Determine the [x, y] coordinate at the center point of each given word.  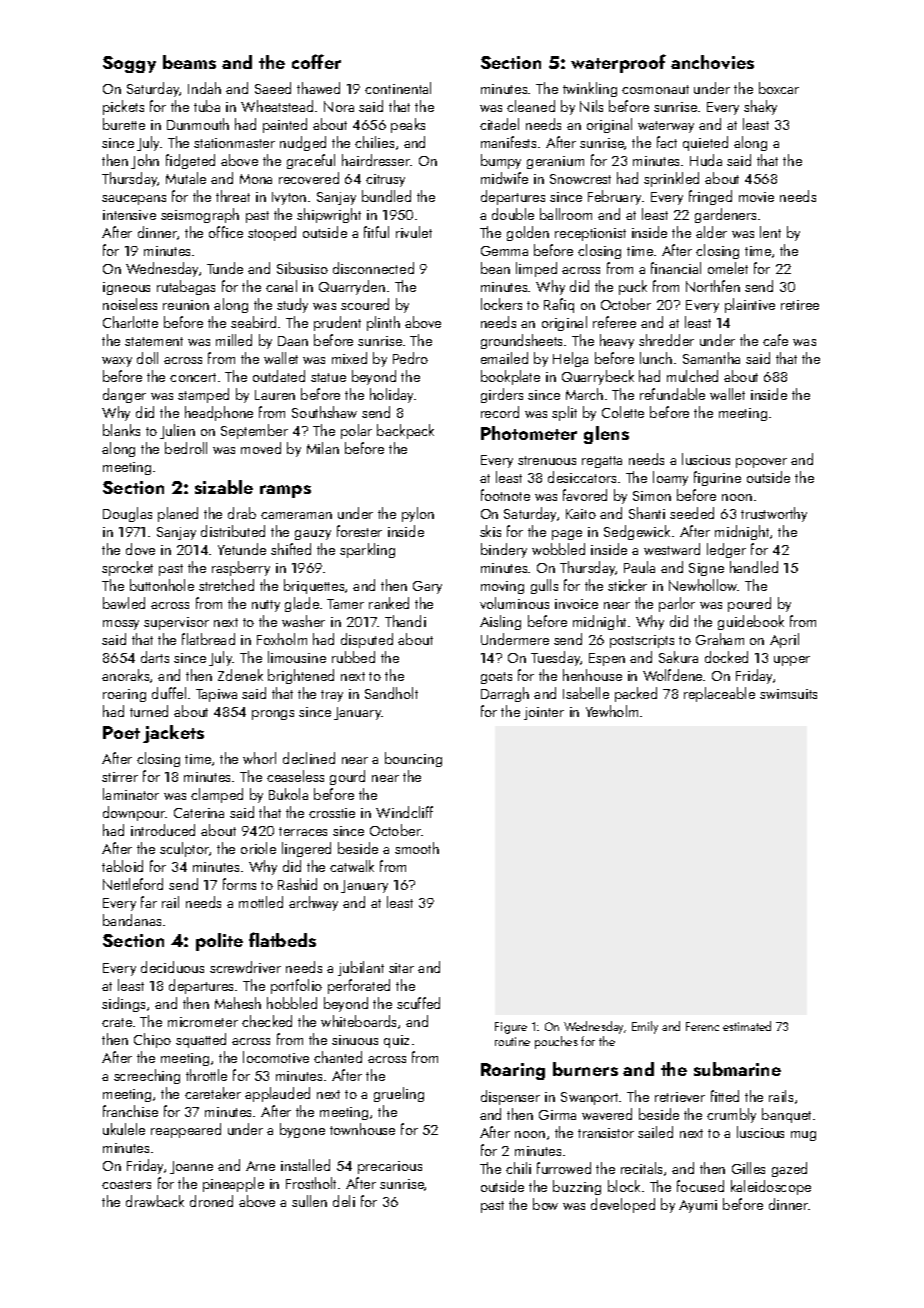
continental [398, 88]
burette [124, 124]
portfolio [296, 986]
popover [761, 463]
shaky [760, 107]
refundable [672, 394]
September [254, 431]
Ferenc [702, 1026]
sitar [401, 968]
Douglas [127, 514]
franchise [130, 1111]
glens [606, 435]
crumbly [731, 1115]
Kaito [581, 514]
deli [344, 1201]
